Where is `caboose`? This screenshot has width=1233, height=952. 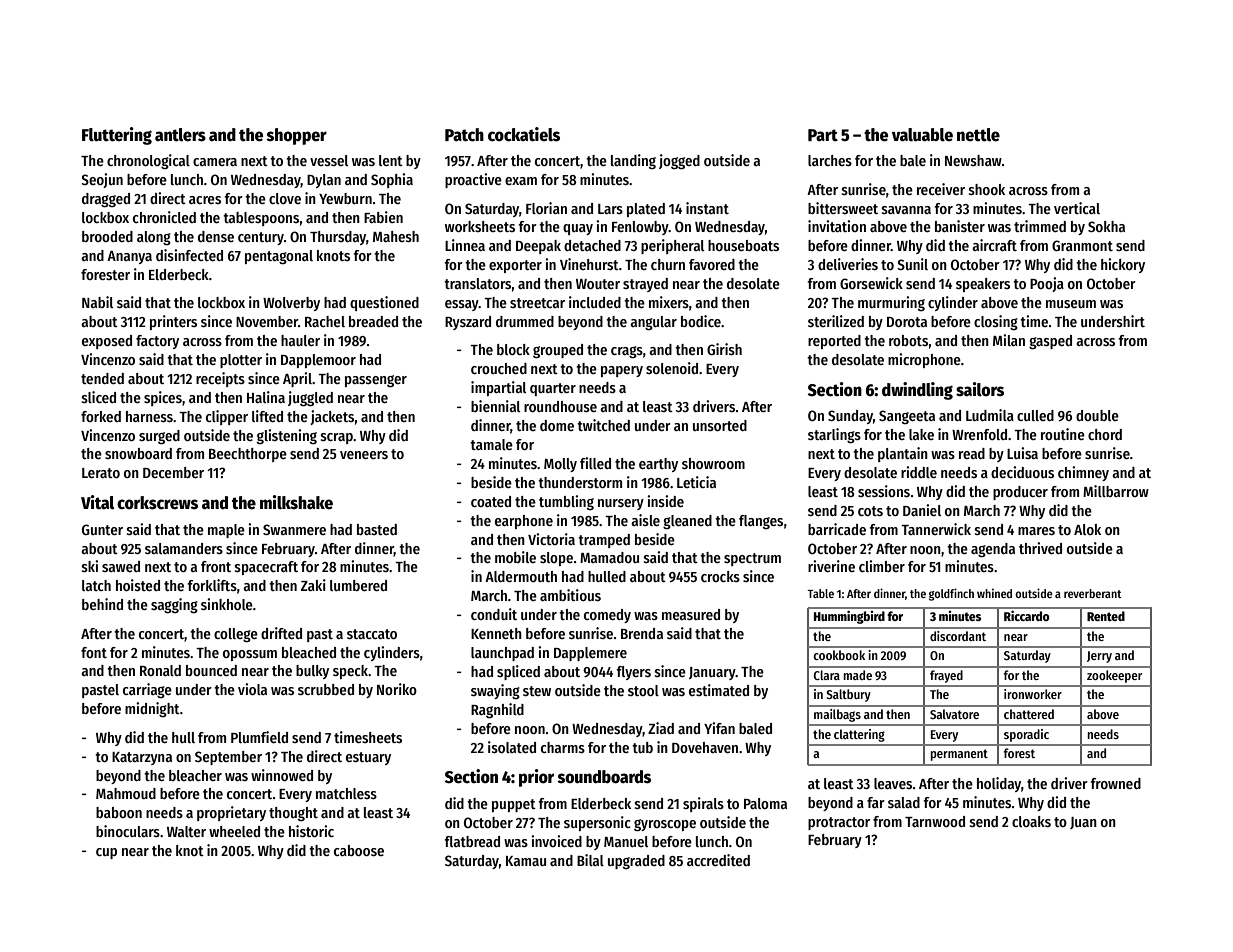 caboose is located at coordinates (359, 850).
